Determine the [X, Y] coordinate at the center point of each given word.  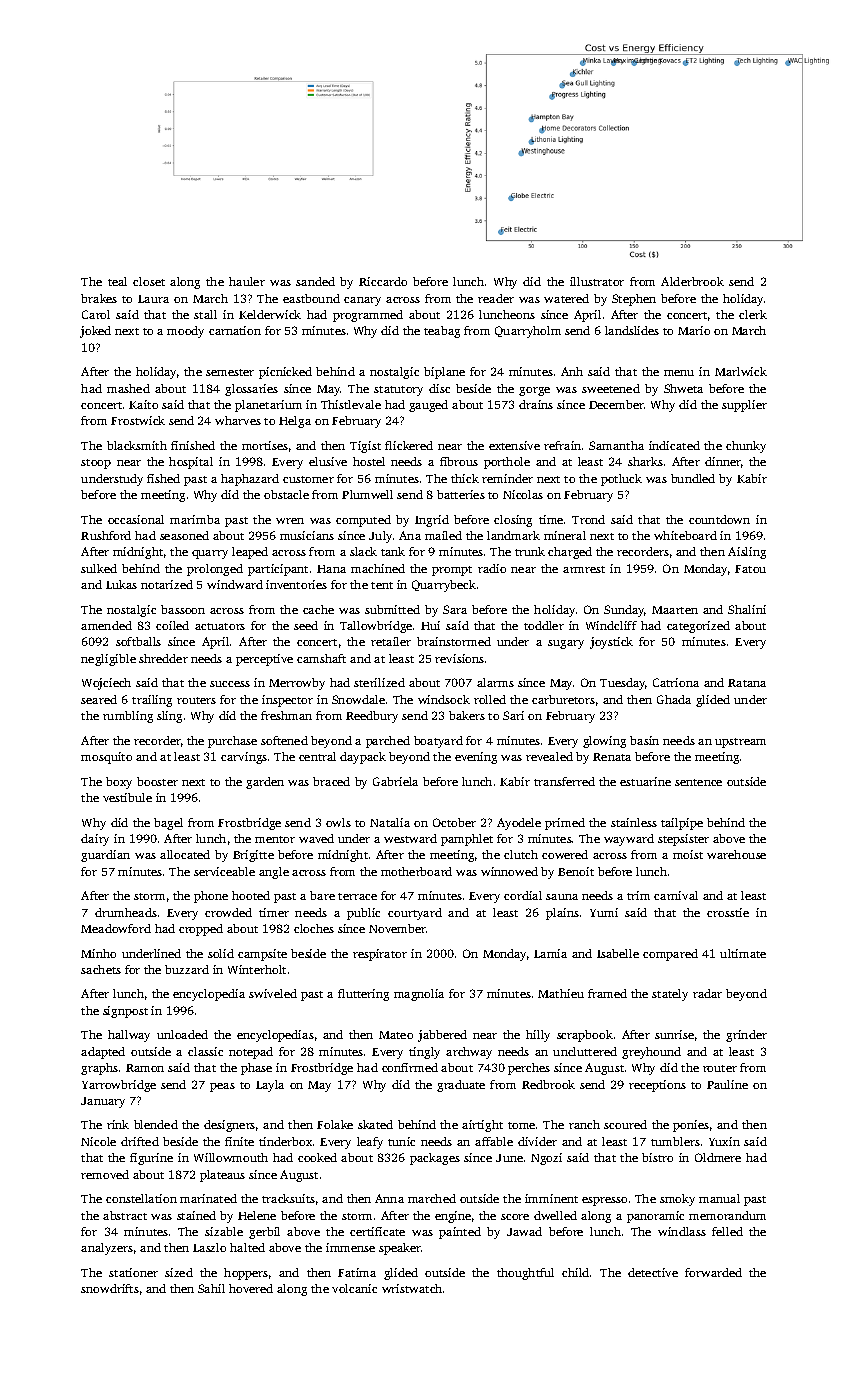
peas [222, 1087]
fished [163, 478]
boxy [119, 783]
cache [318, 609]
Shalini [747, 609]
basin [644, 740]
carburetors [563, 699]
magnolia [419, 995]
